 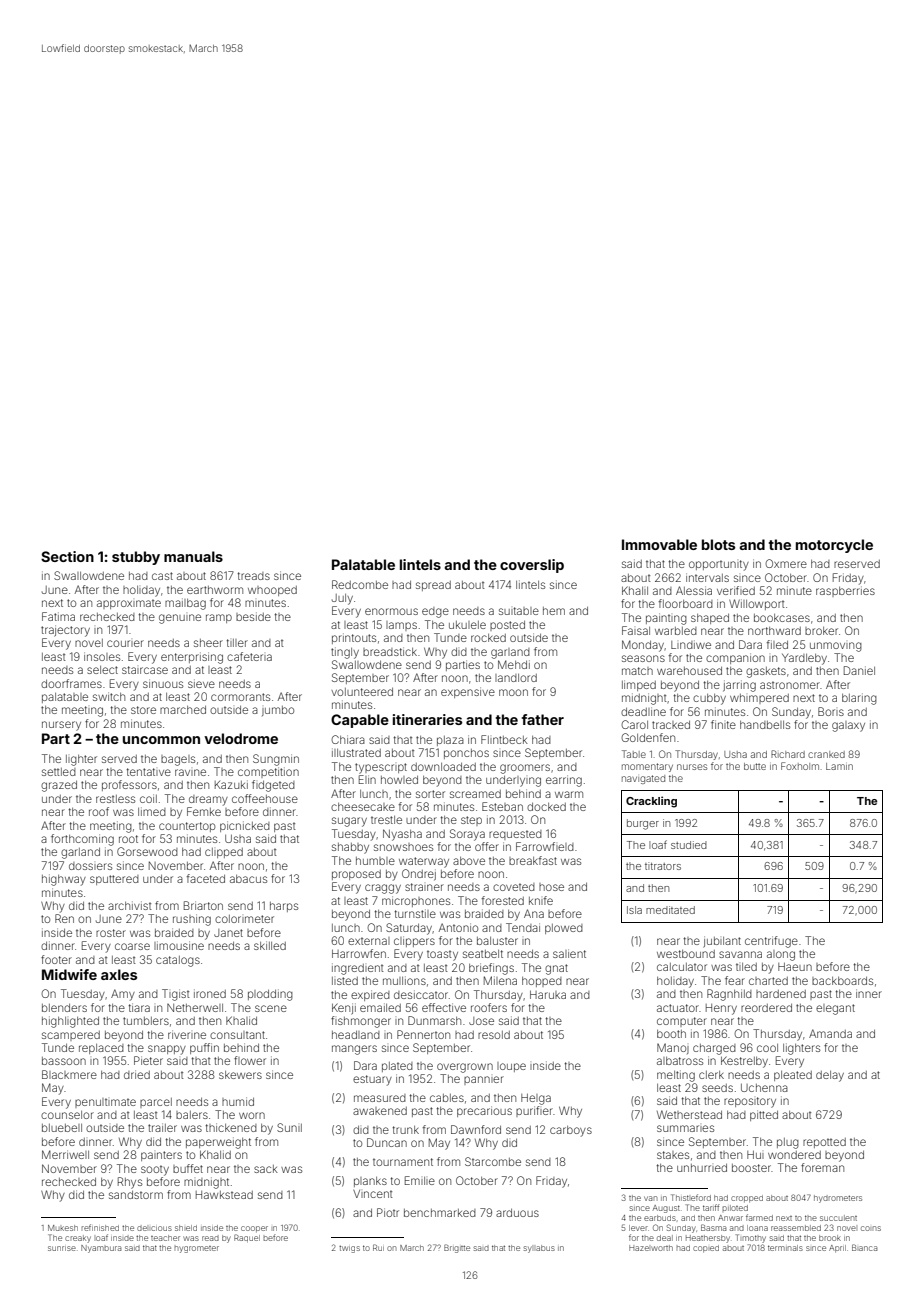 I want to click on hygrometer, so click(x=196, y=1249).
